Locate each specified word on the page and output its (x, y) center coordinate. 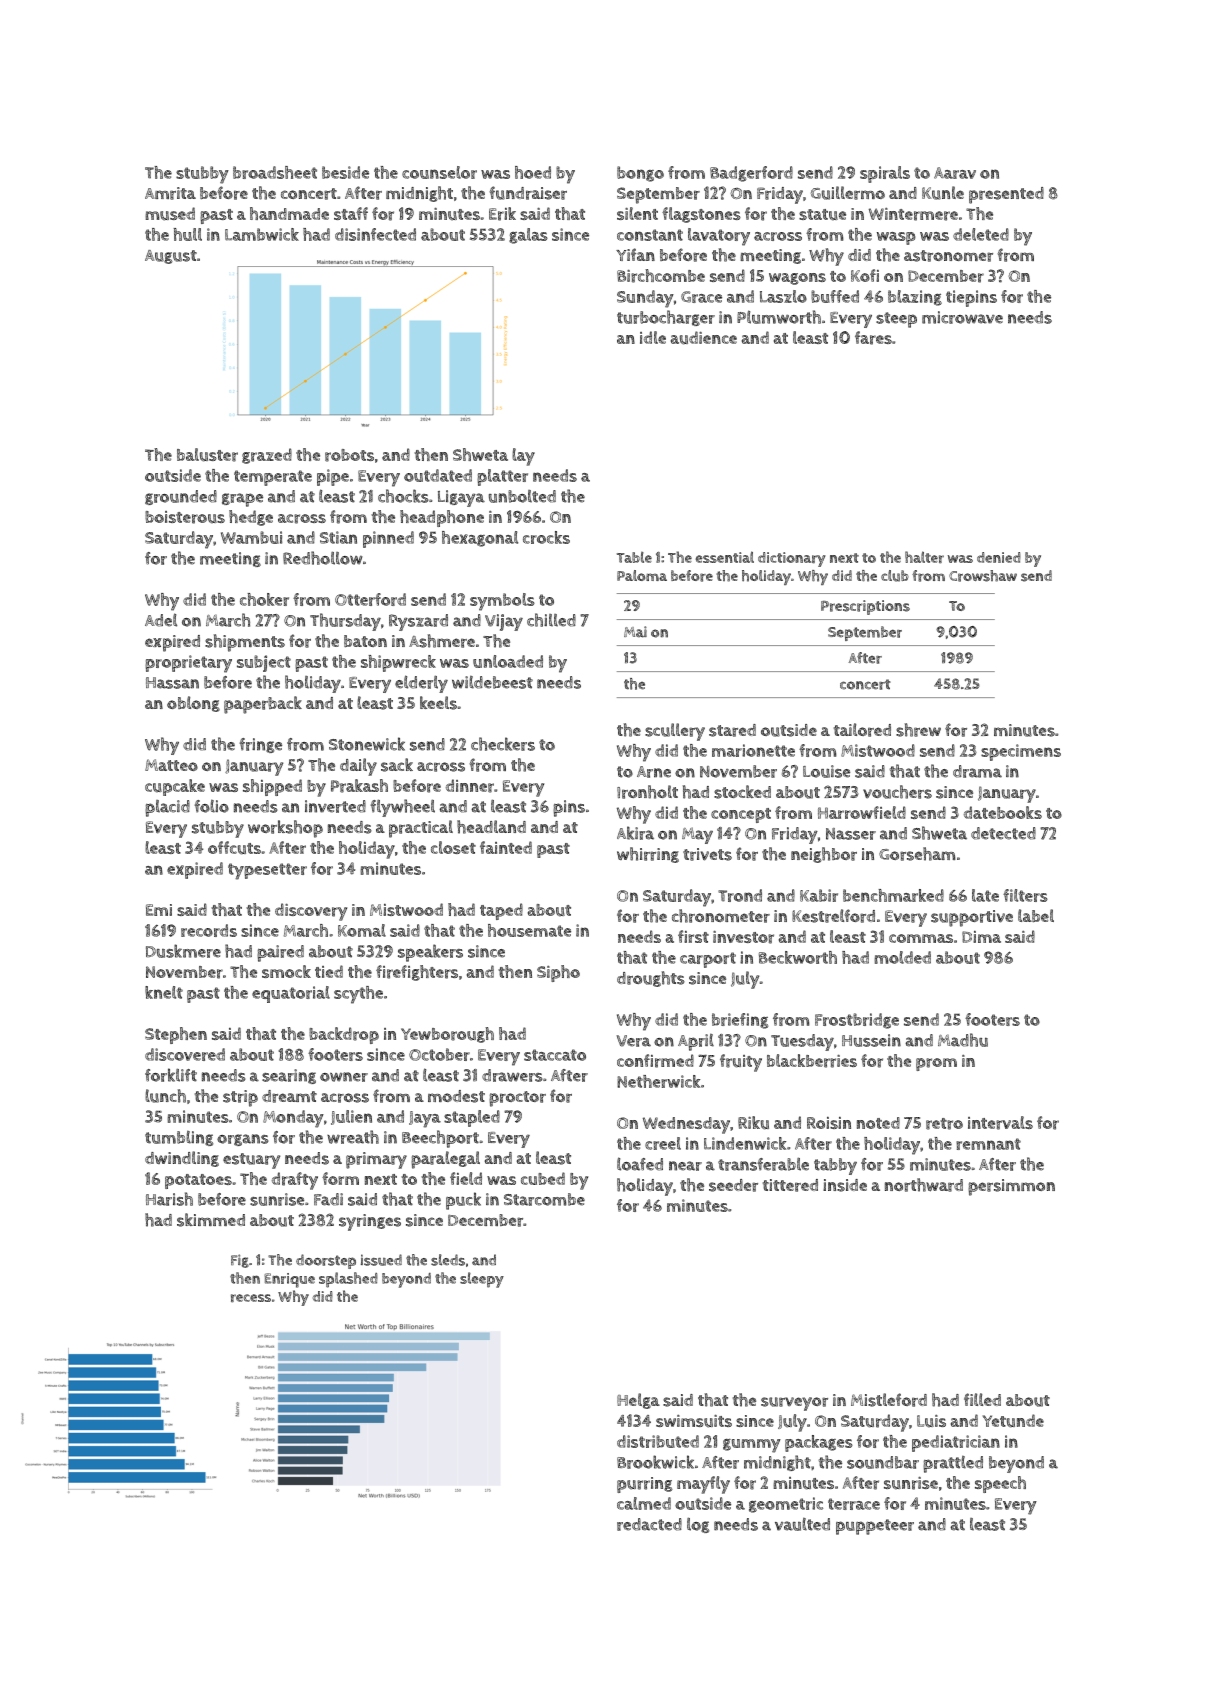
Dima (981, 937)
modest (456, 1096)
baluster (207, 455)
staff (351, 213)
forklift (171, 1075)
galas (528, 236)
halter (924, 557)
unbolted (522, 496)
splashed (348, 1280)
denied (999, 557)
